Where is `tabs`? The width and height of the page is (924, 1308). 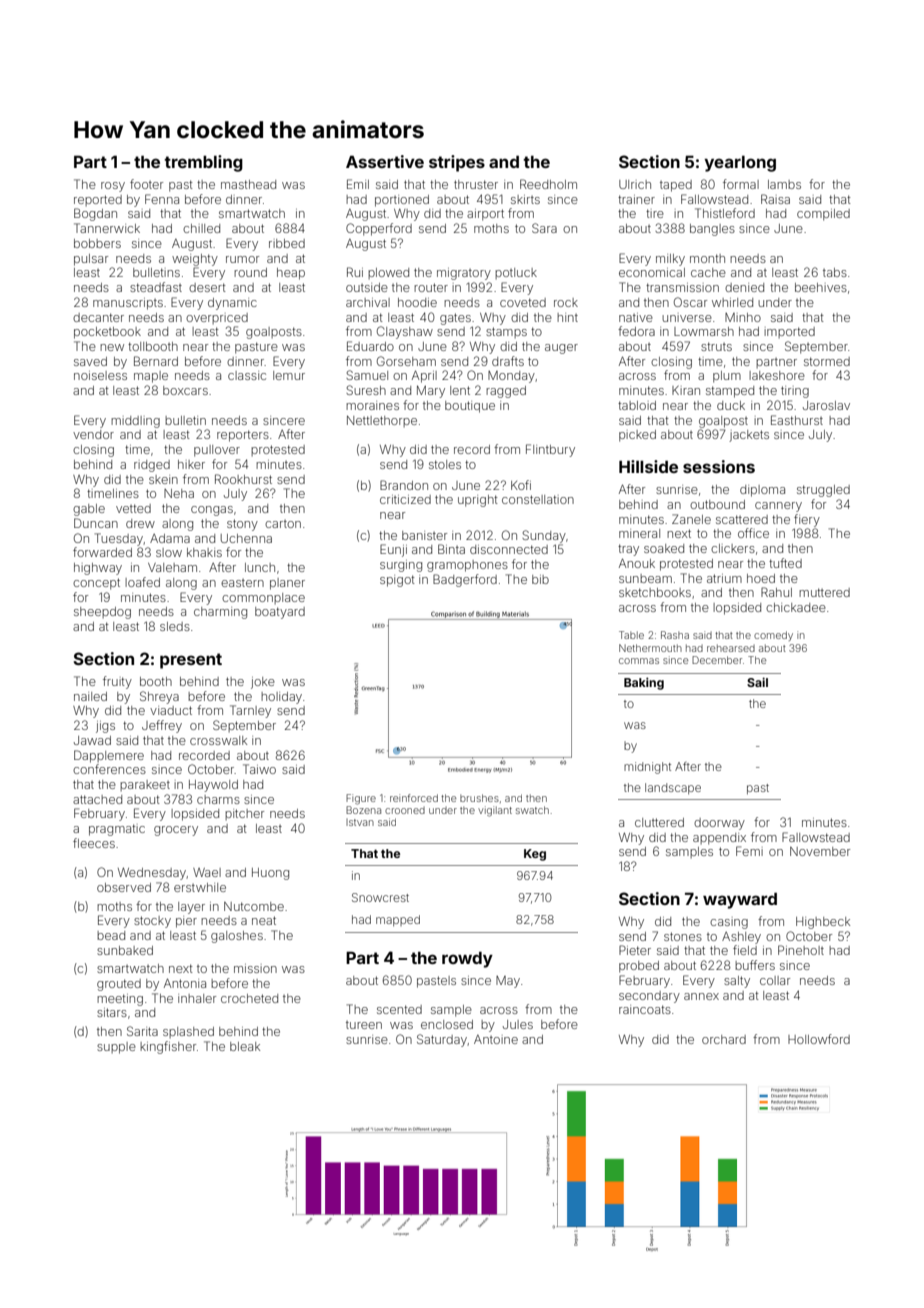 tabs is located at coordinates (835, 272).
